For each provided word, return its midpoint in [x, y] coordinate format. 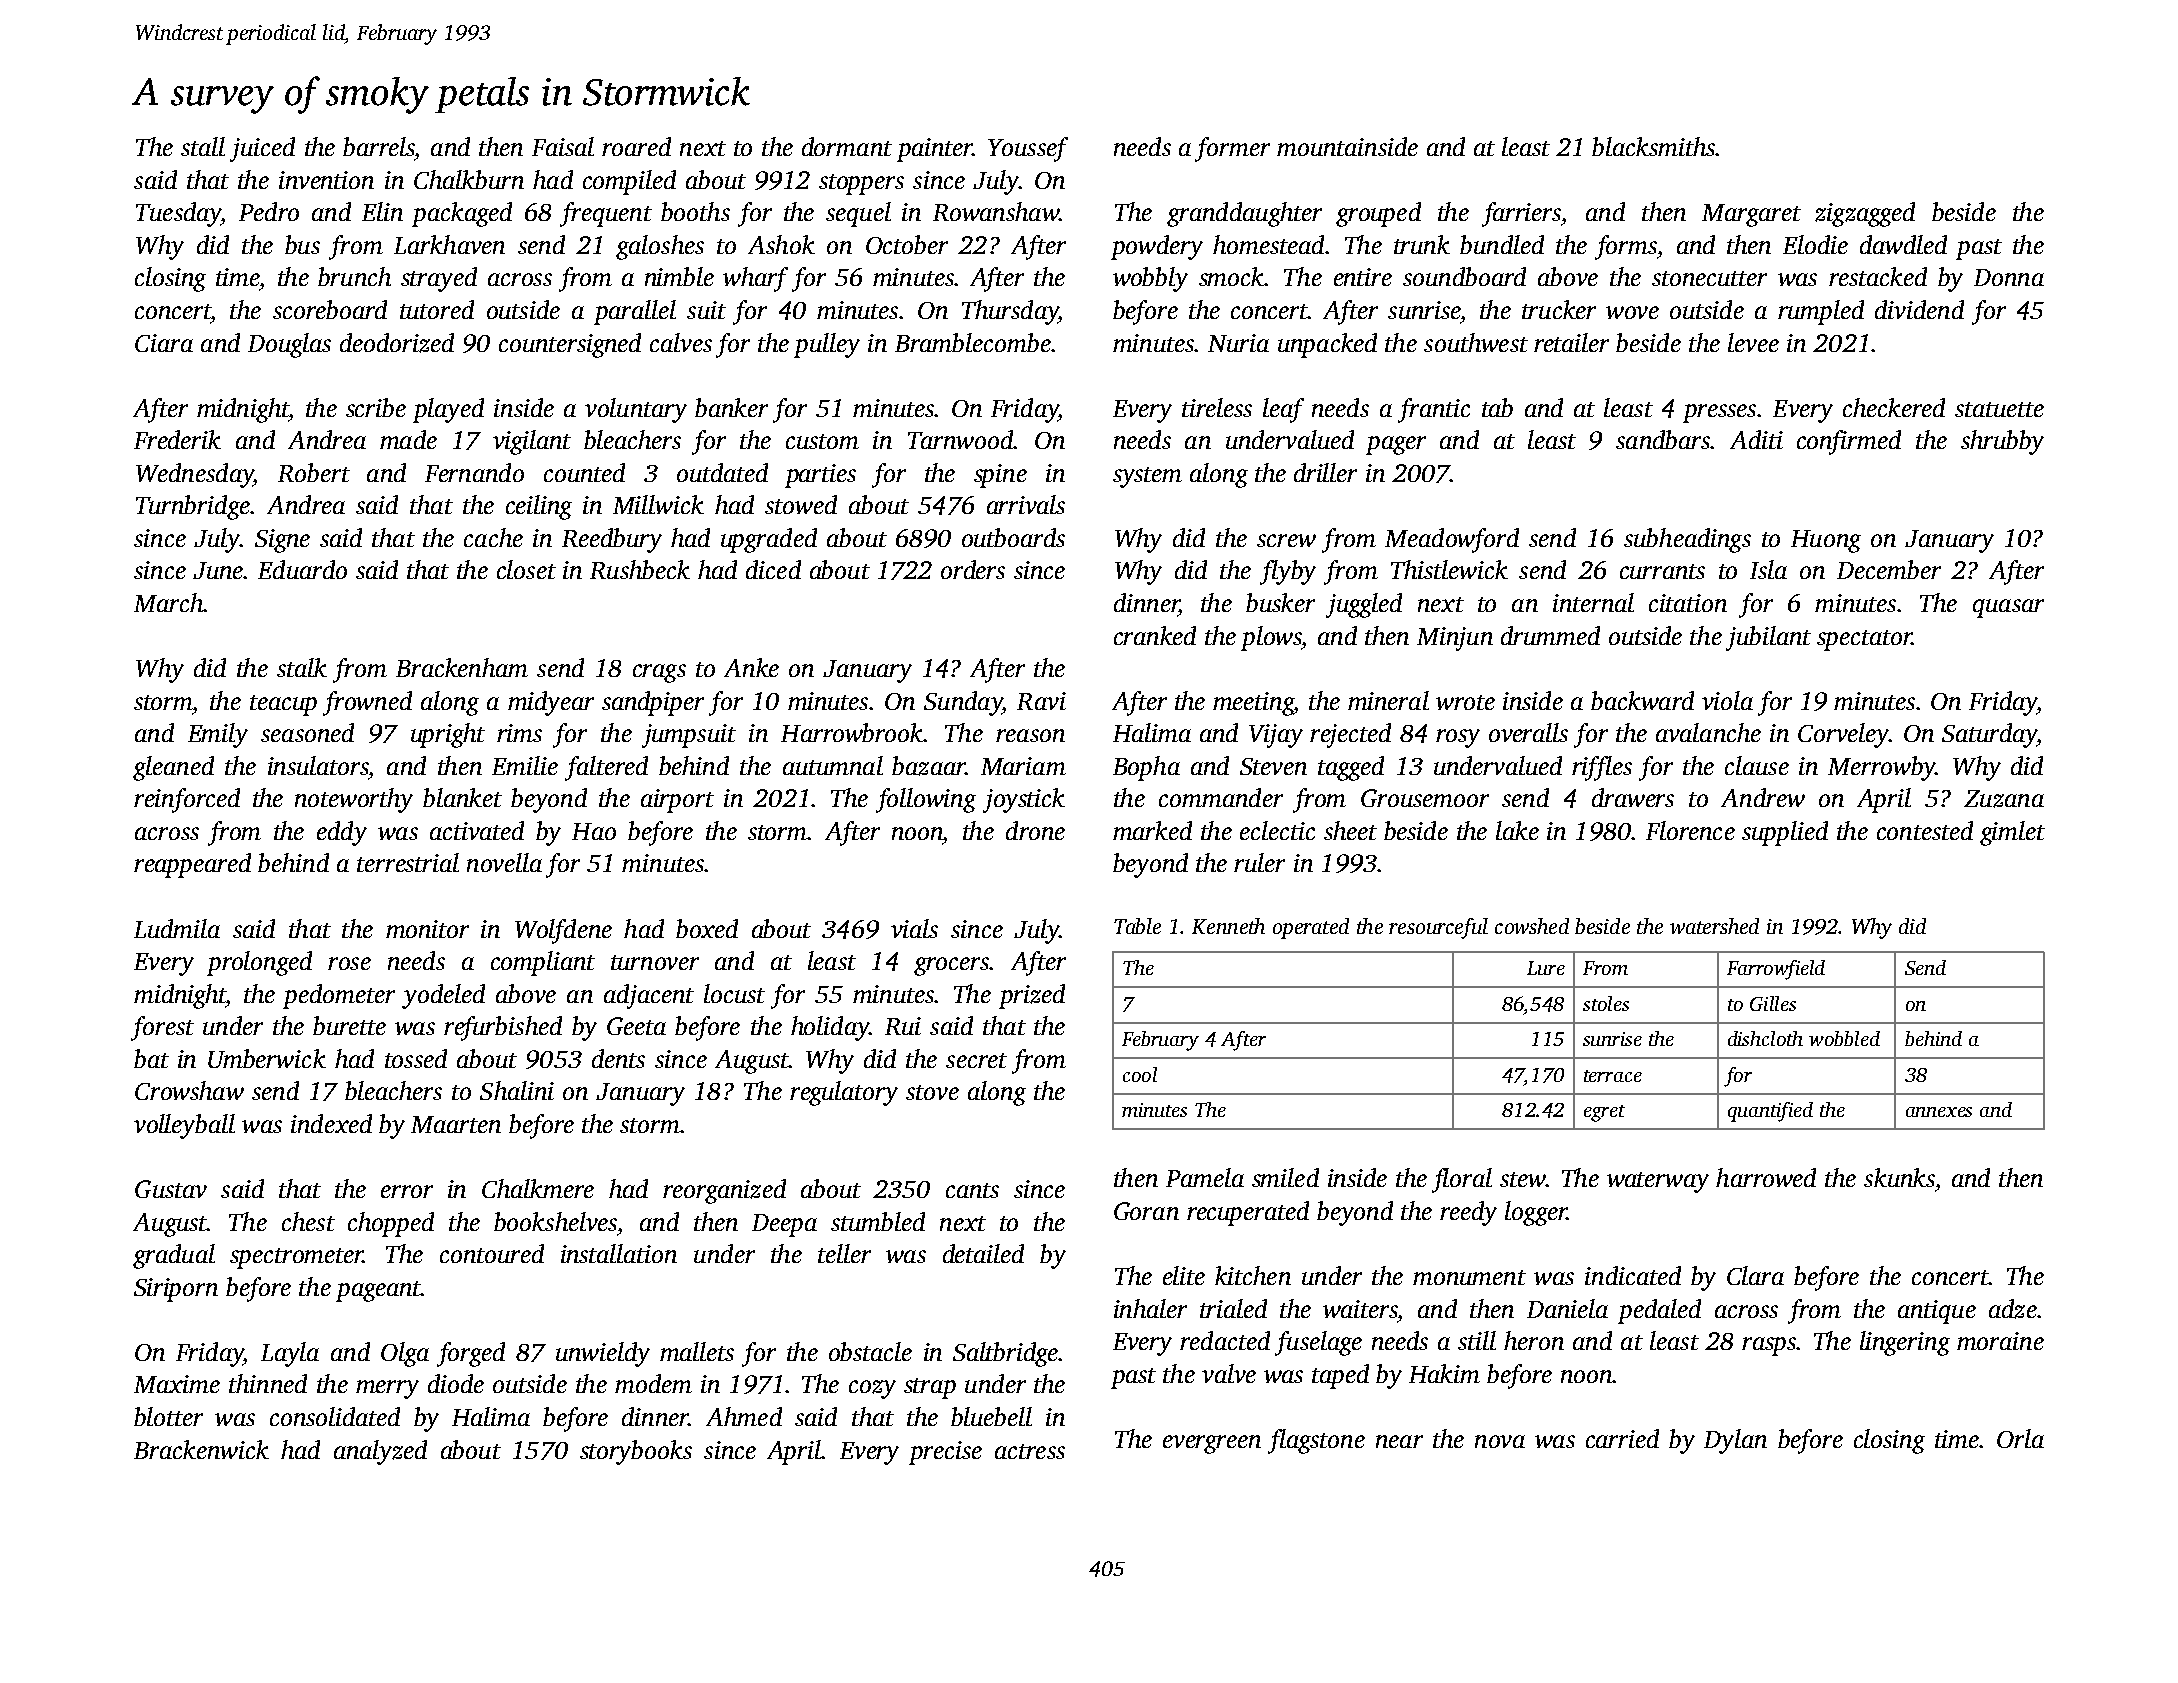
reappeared [192, 865]
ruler [1259, 862]
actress [1030, 1451]
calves [681, 342]
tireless [1217, 407]
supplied [1785, 833]
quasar [2008, 608]
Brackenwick [201, 1449]
